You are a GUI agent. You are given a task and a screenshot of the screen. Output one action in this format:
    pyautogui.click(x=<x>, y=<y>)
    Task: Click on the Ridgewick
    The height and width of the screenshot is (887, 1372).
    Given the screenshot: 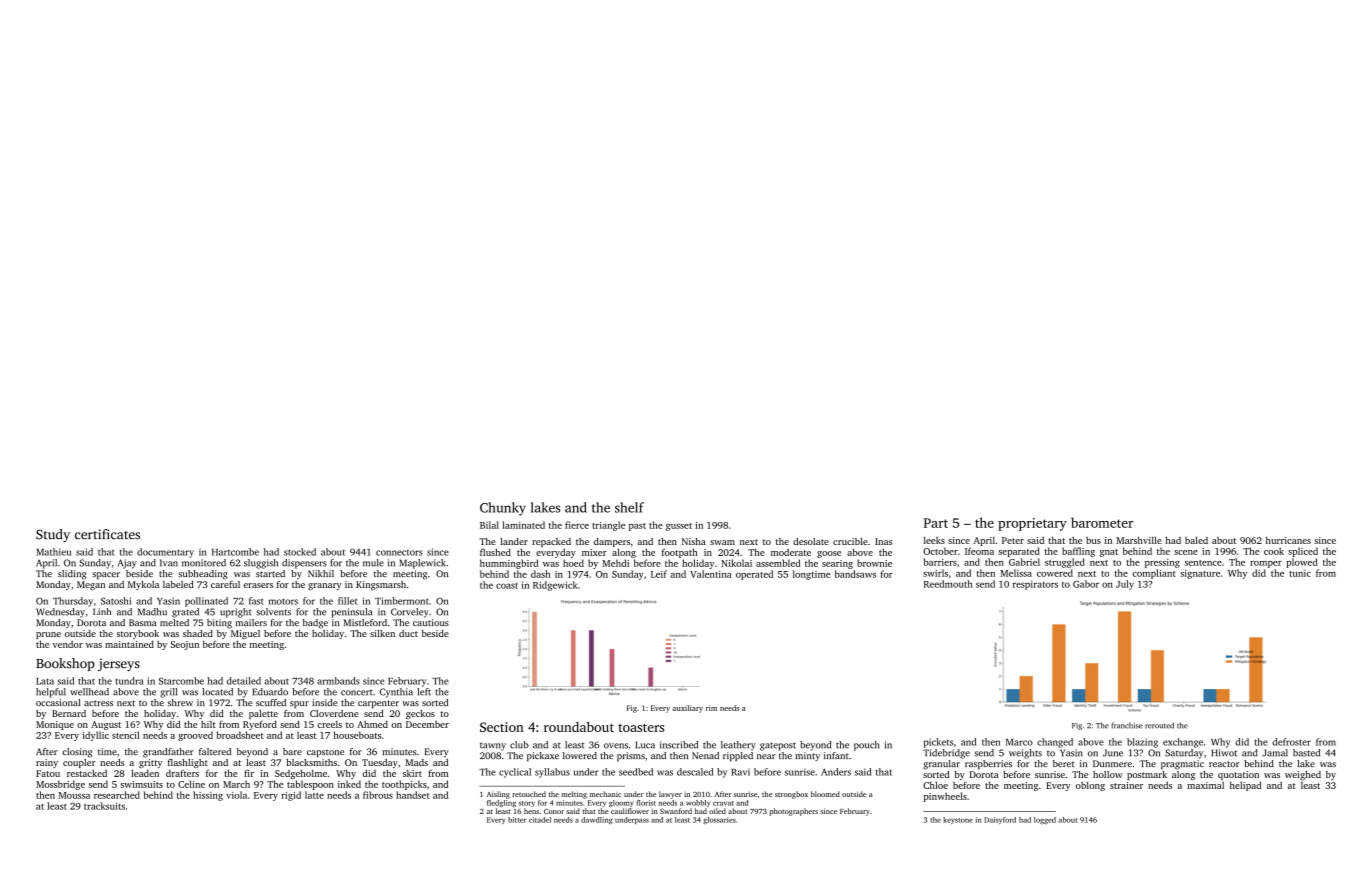 What is the action you would take?
    pyautogui.click(x=555, y=586)
